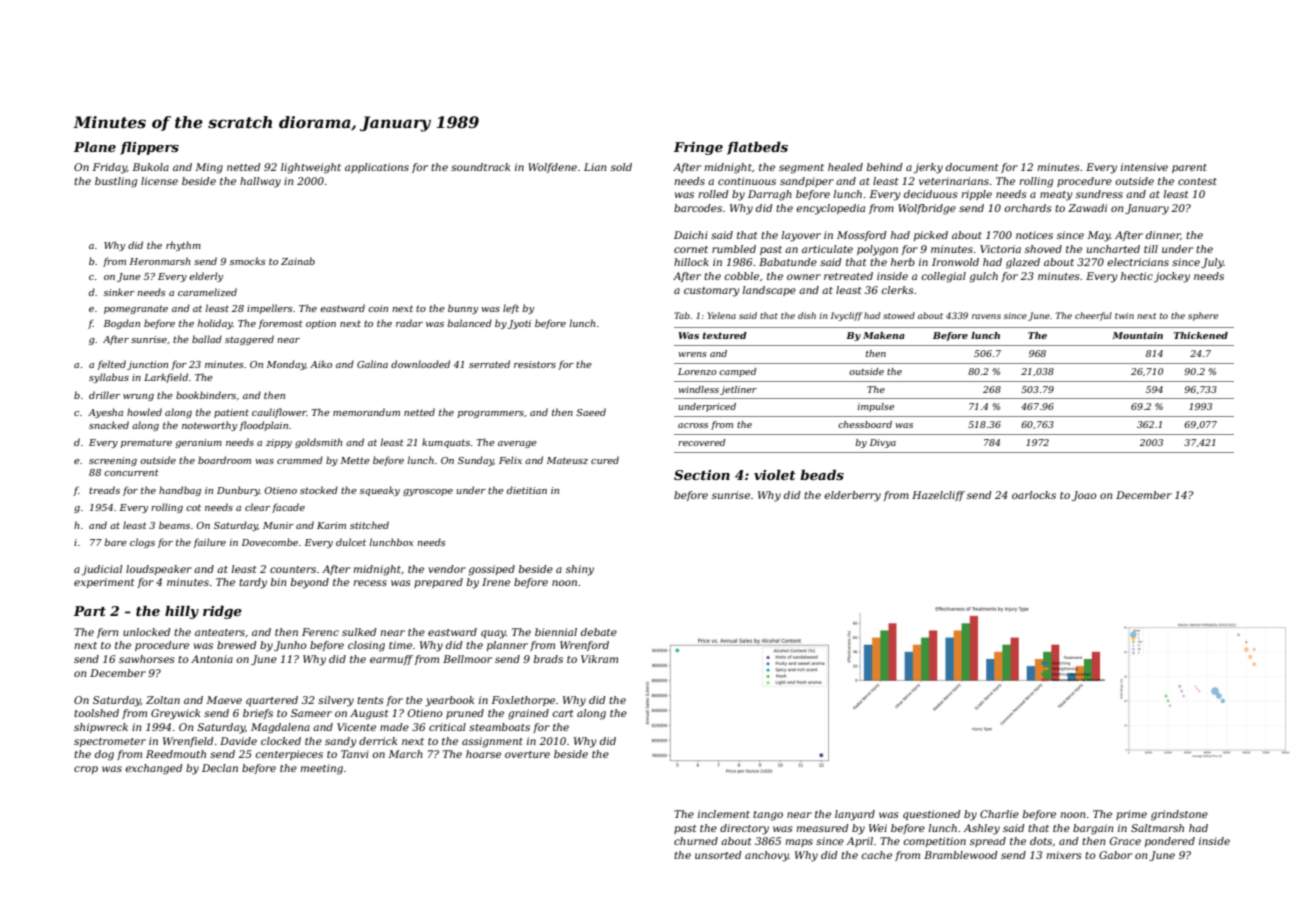  Describe the element at coordinates (712, 292) in the screenshot. I see `customary` at that location.
